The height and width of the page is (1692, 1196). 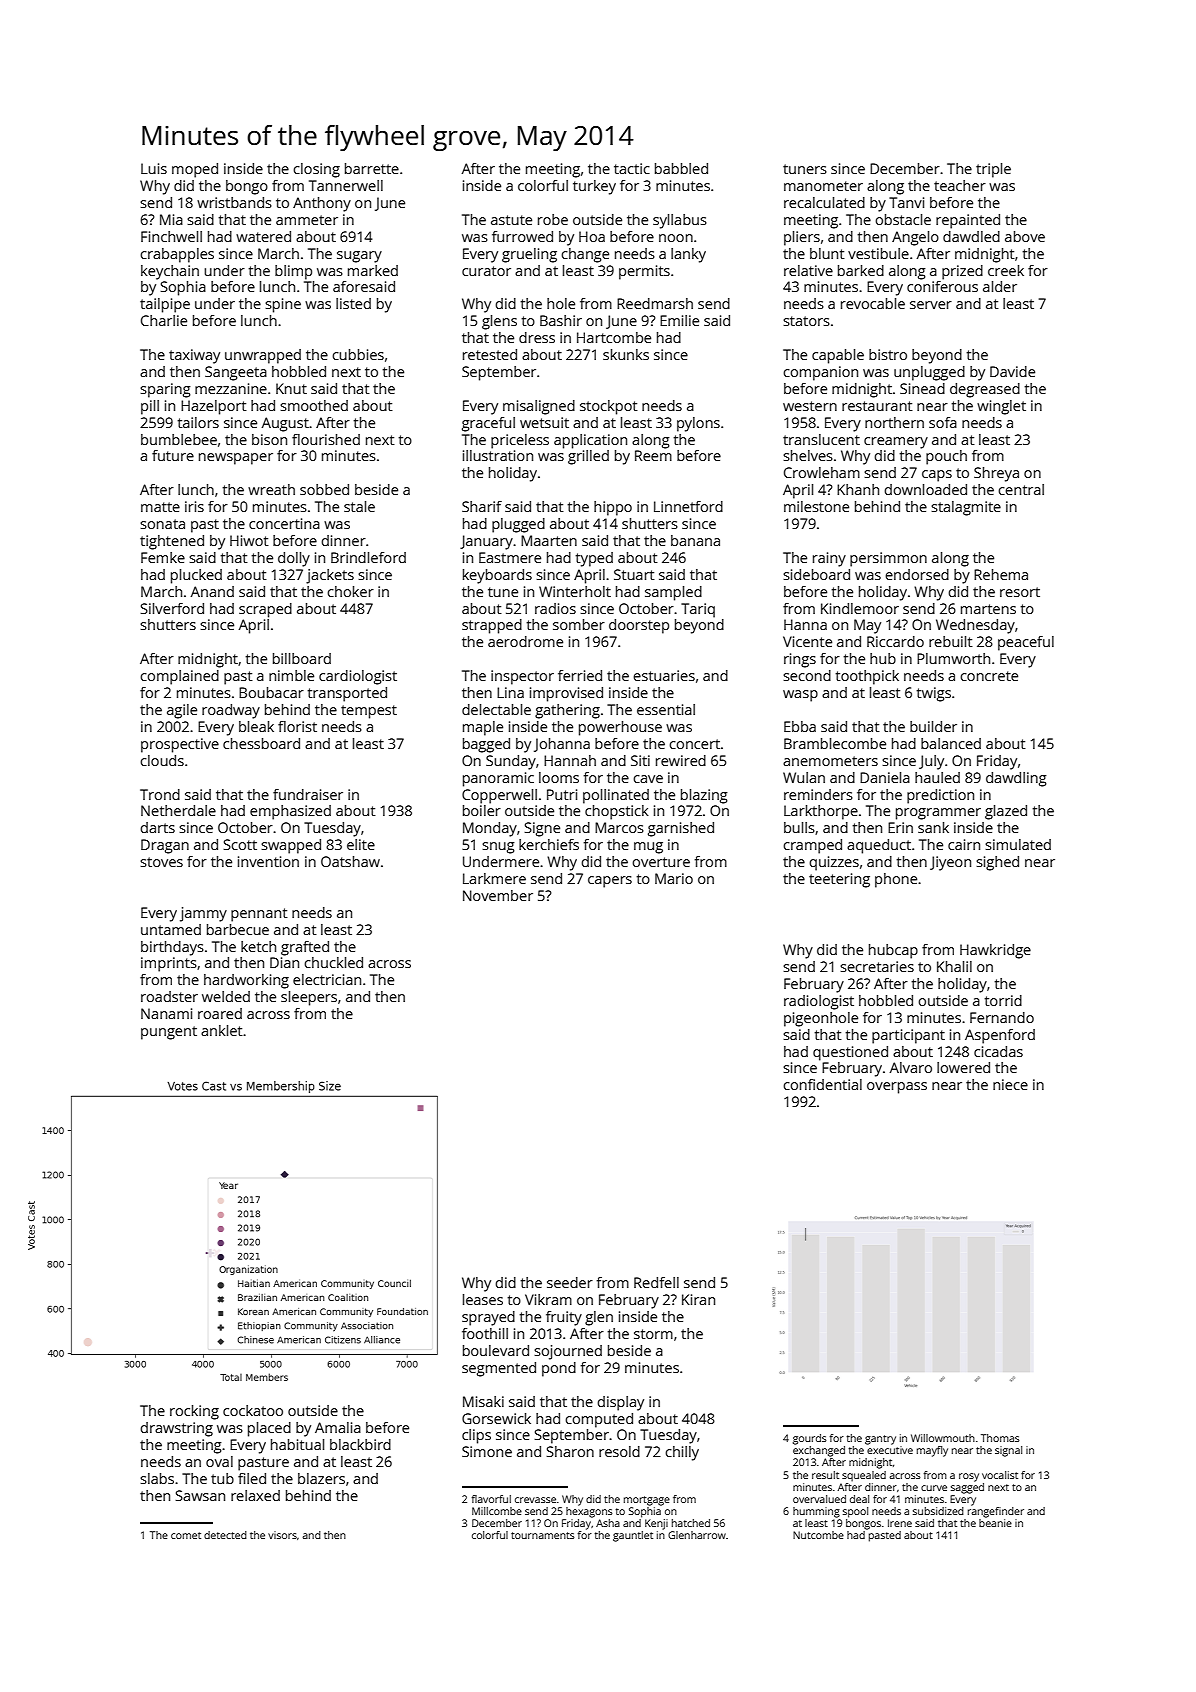 What do you see at coordinates (1001, 407) in the page?
I see `winglet` at bounding box center [1001, 407].
